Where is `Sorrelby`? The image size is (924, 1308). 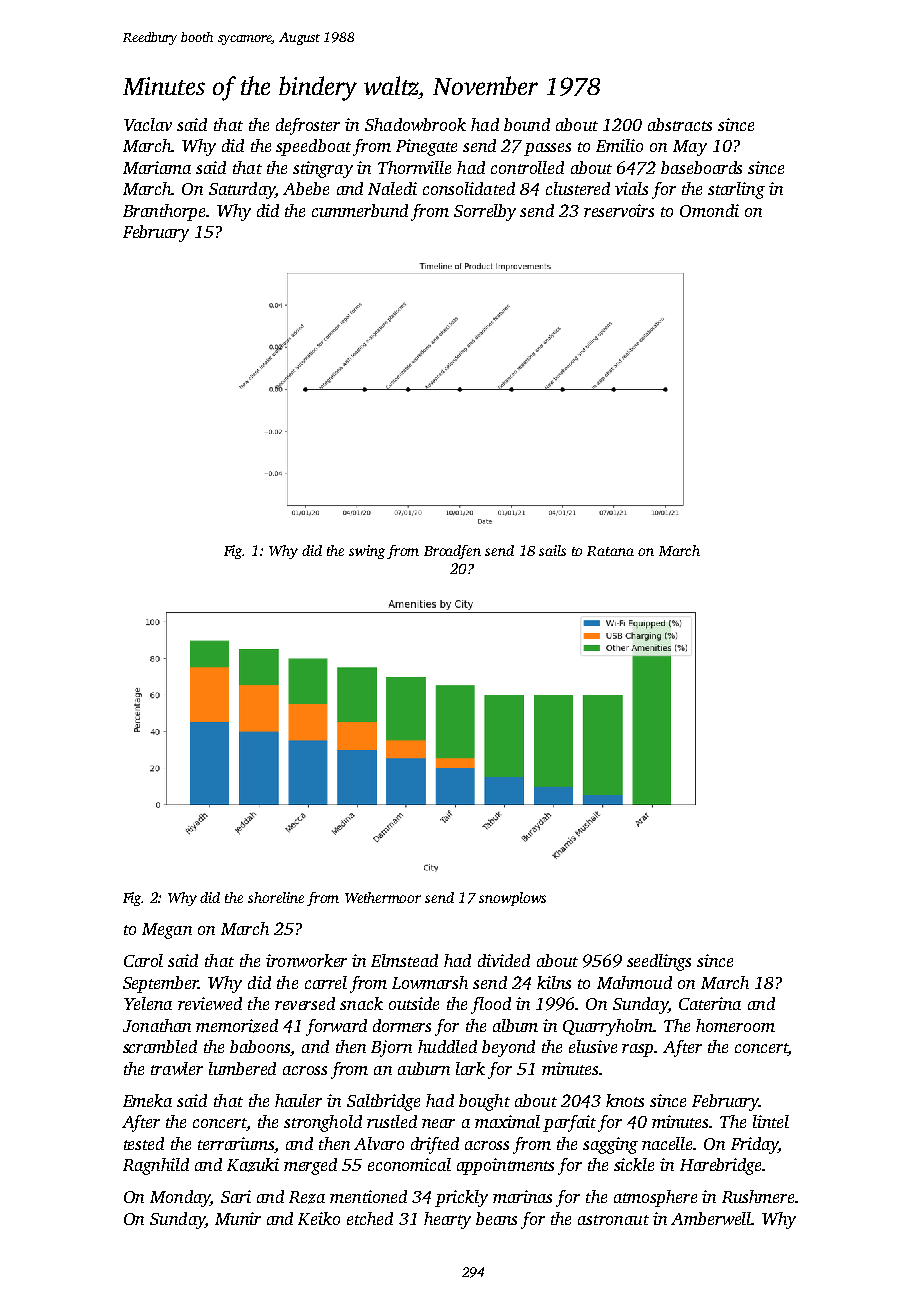 Sorrelby is located at coordinates (485, 212).
